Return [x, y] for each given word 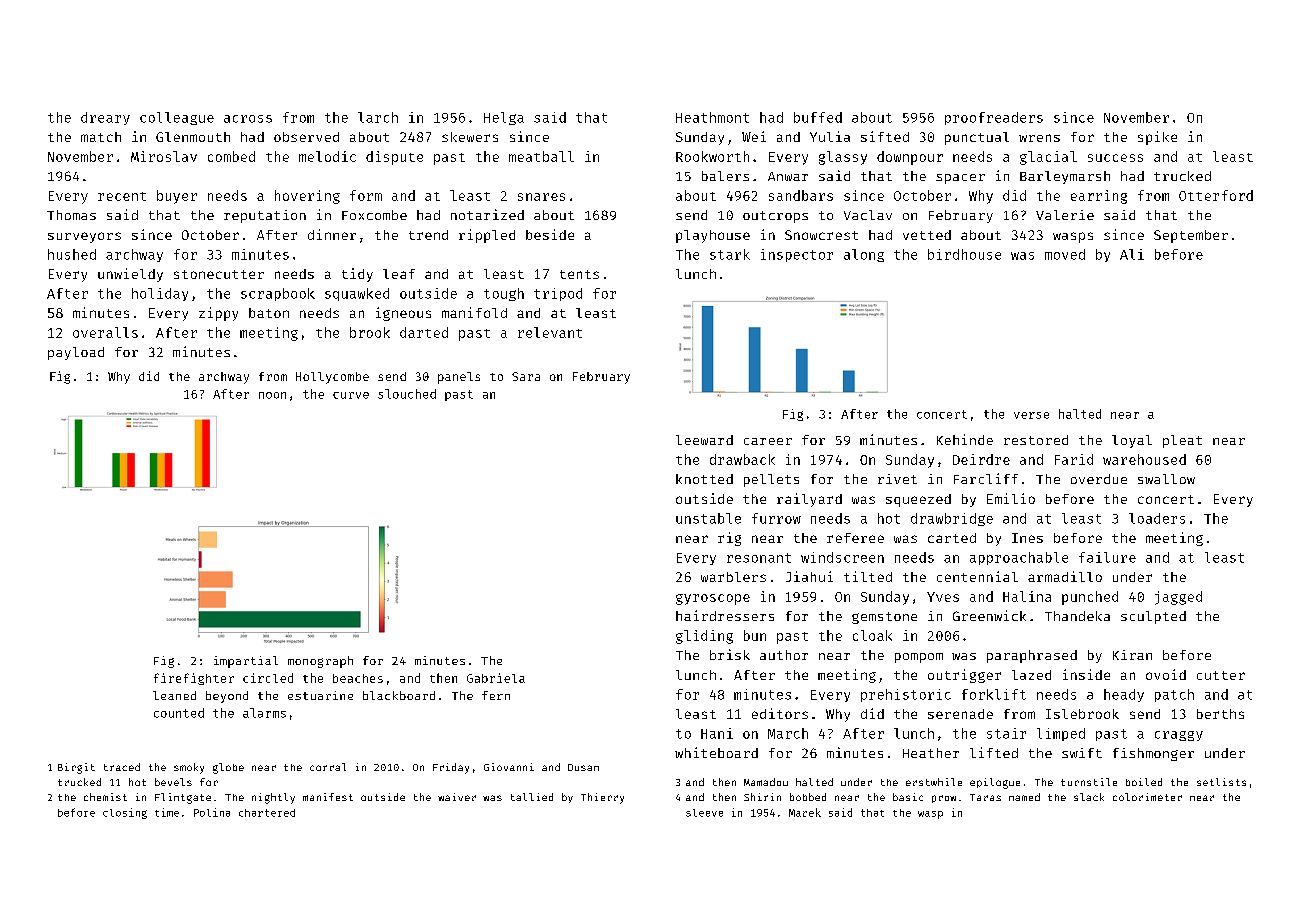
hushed [72, 254]
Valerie [1065, 215]
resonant [759, 558]
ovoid [1166, 674]
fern [496, 695]
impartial [246, 662]
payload [76, 353]
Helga [504, 118]
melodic [327, 156]
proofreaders [994, 118]
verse [1031, 415]
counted [179, 713]
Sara [526, 376]
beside [550, 234]
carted [952, 538]
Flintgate [183, 798]
